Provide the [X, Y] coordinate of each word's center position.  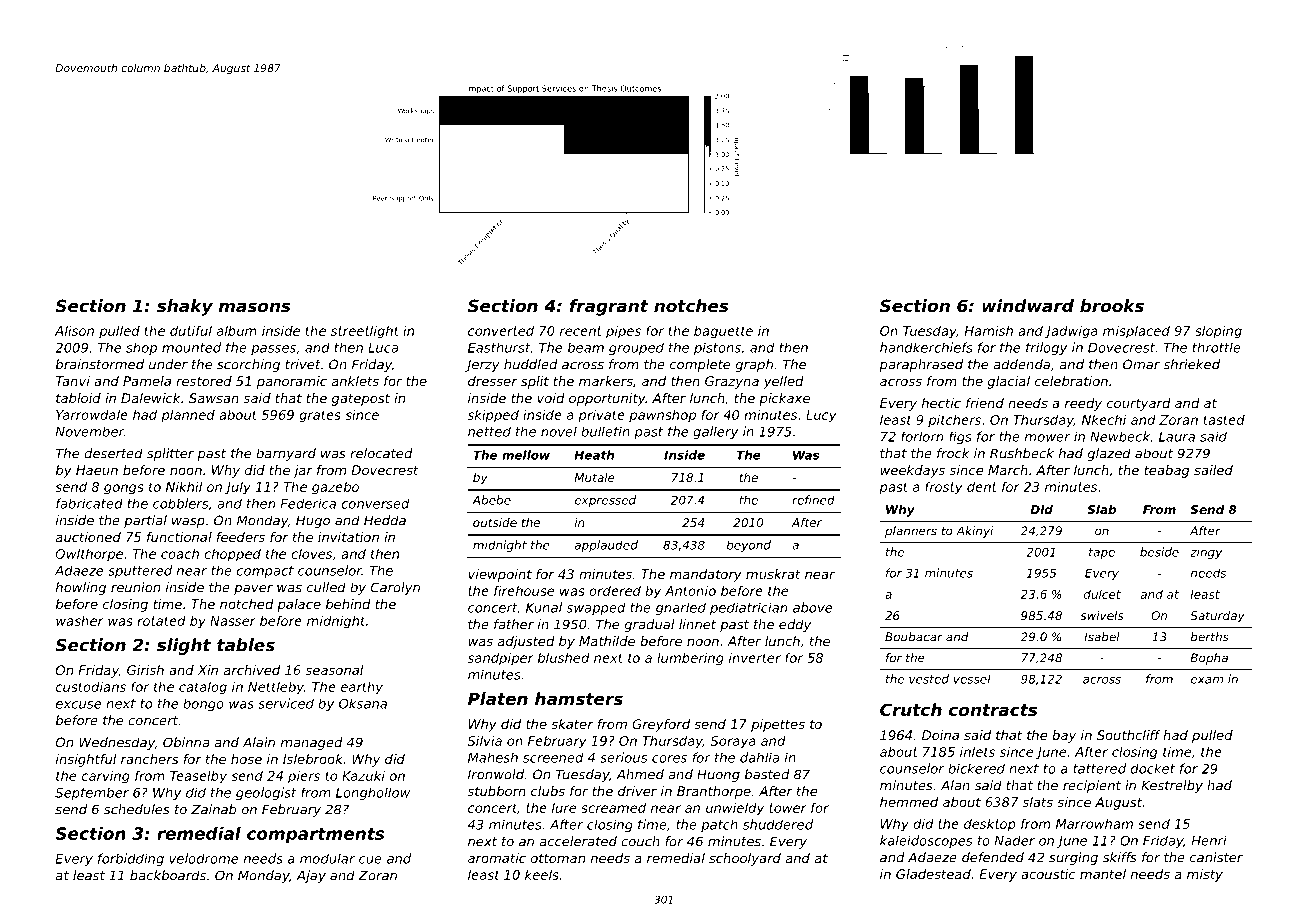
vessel [972, 679]
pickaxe [784, 399]
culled [326, 587]
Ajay [311, 876]
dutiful [191, 330]
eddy [795, 625]
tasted [1224, 420]
